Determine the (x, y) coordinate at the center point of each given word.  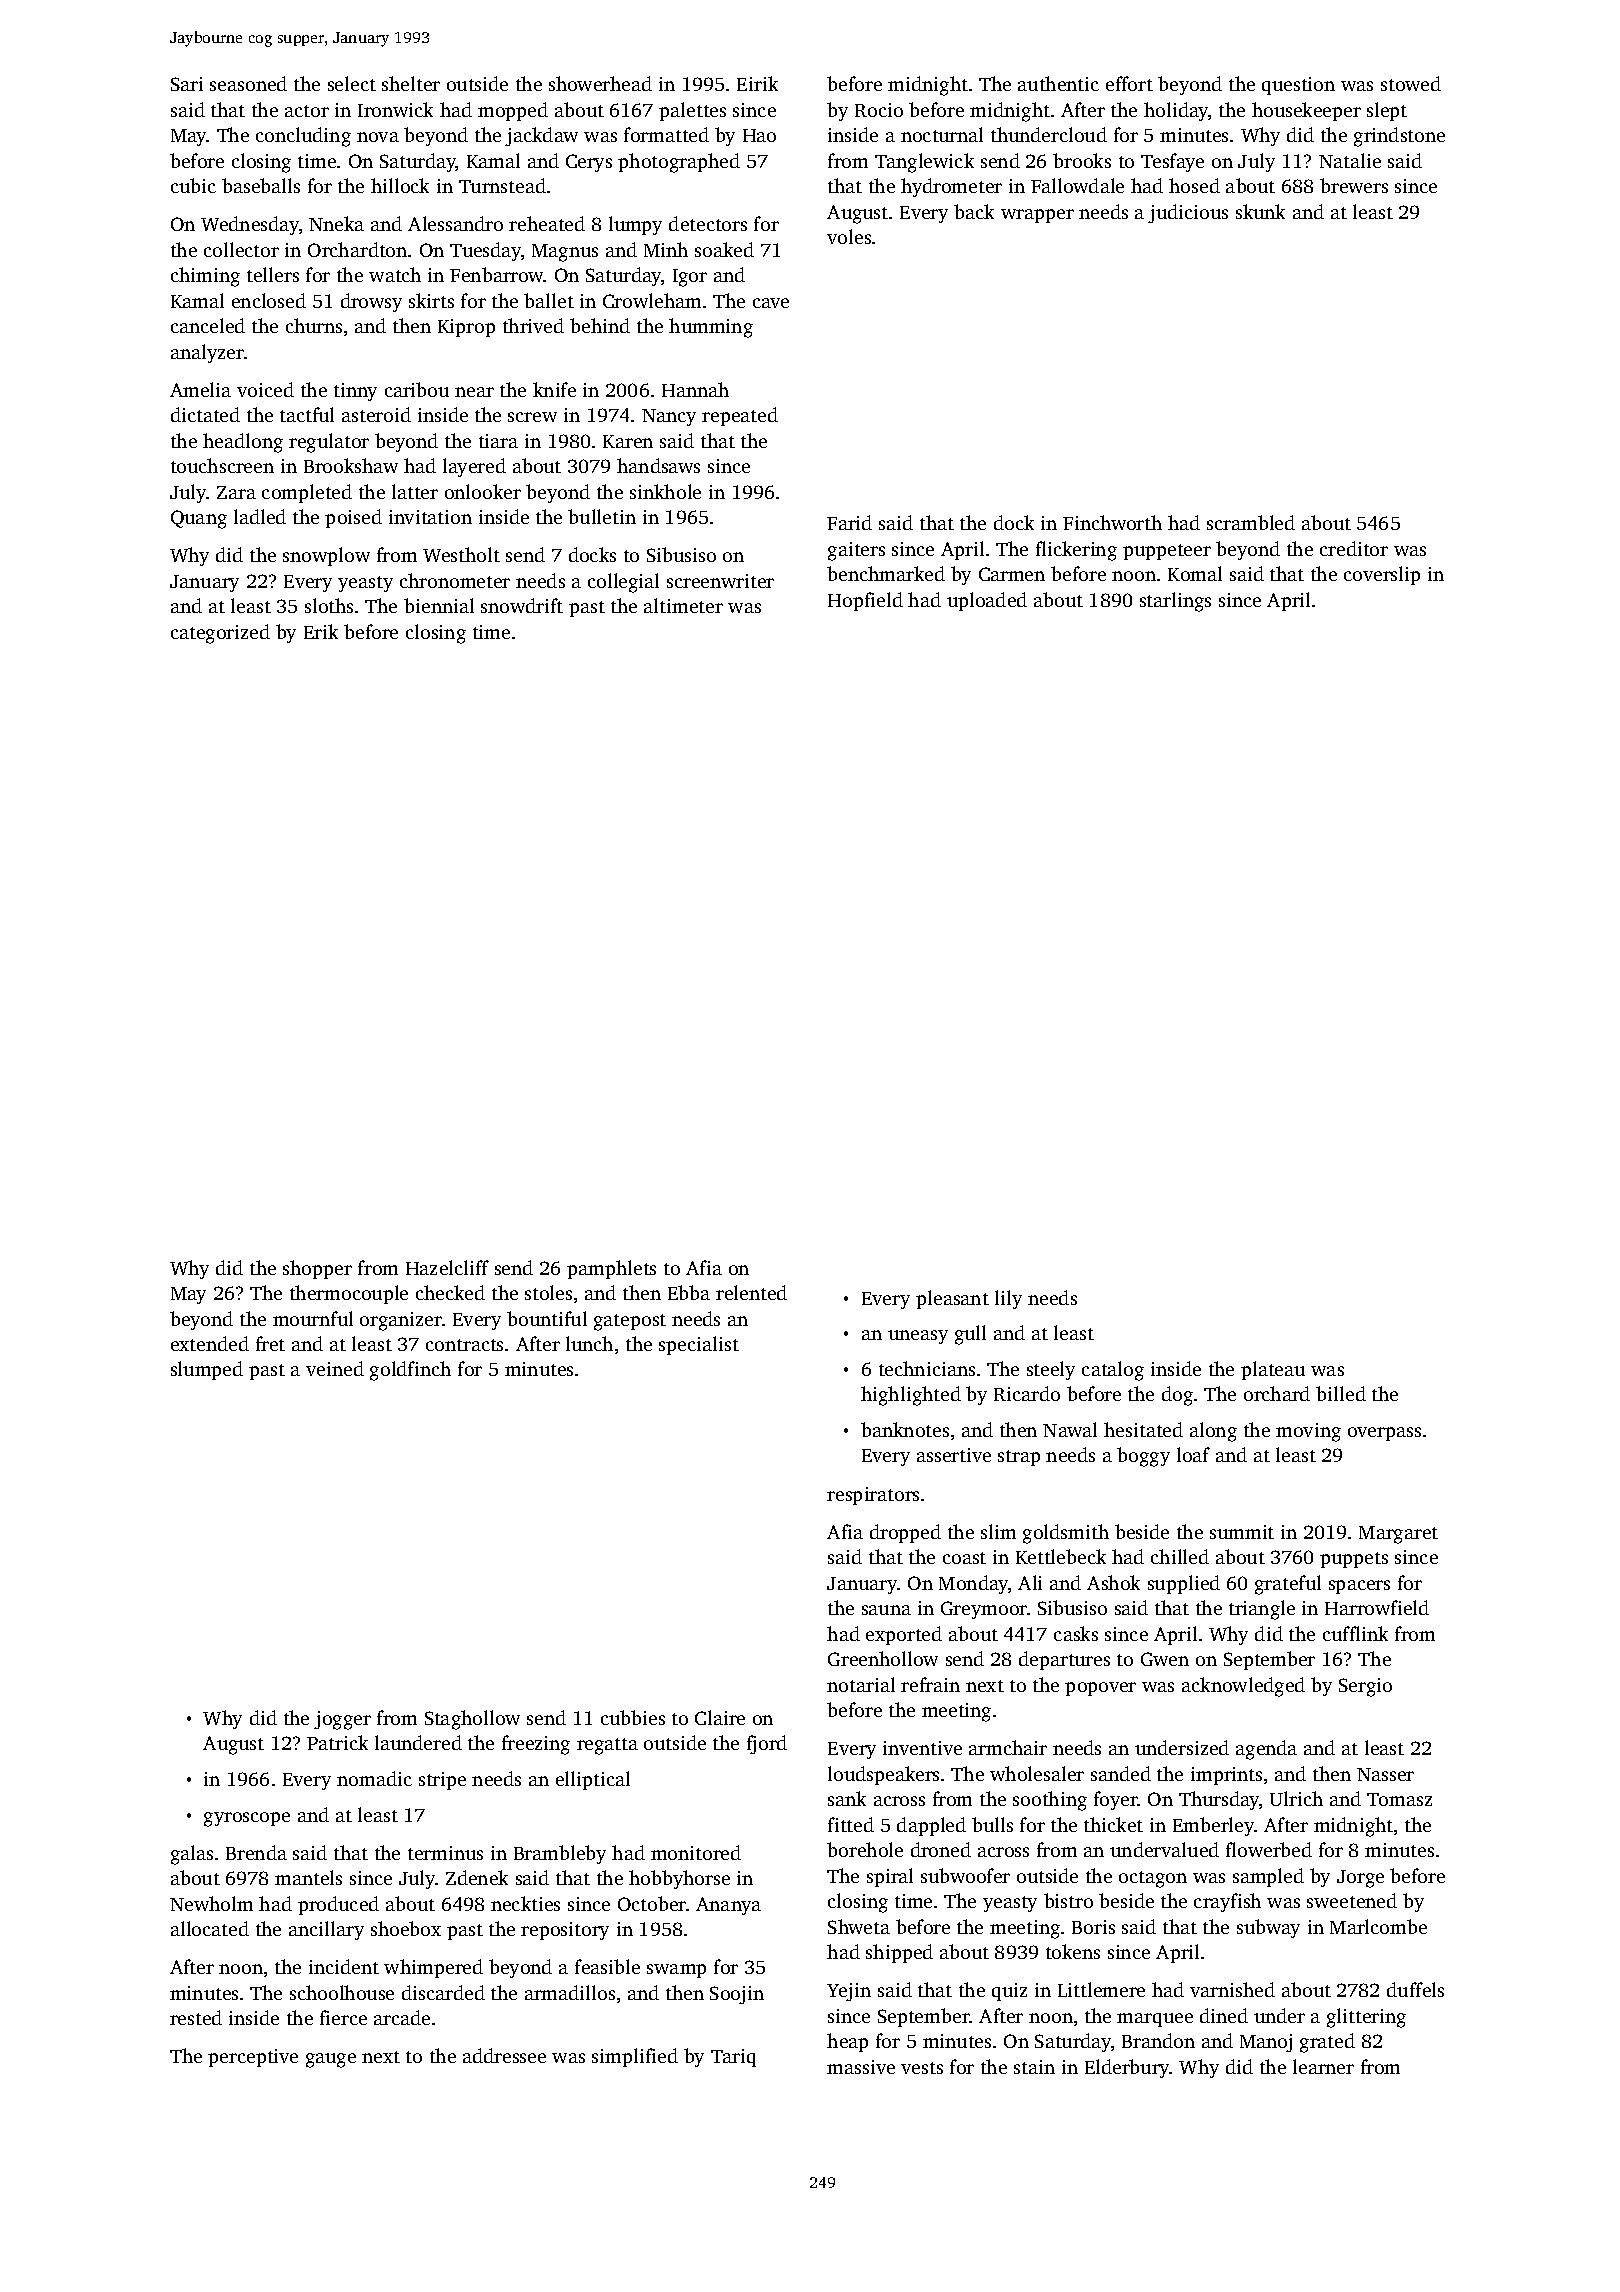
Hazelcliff (447, 1267)
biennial (439, 605)
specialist (699, 1345)
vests (922, 2068)
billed (1341, 1393)
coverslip (1382, 575)
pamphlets (611, 1269)
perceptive (253, 2058)
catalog (1113, 1371)
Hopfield (865, 601)
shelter (411, 83)
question (1298, 86)
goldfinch (410, 1371)
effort (1129, 83)
